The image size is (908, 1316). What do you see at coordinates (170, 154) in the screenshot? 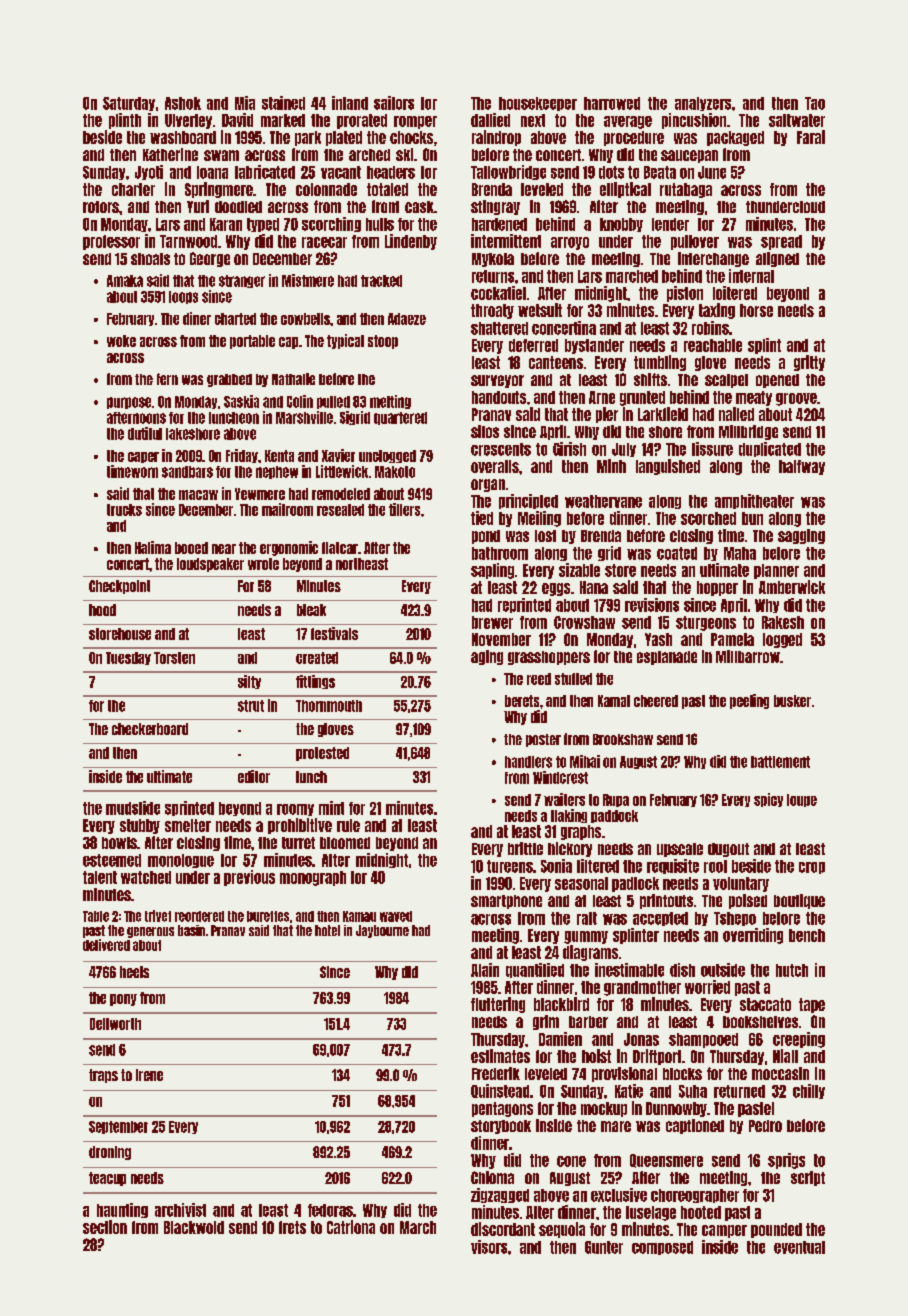
I see `Katherine` at bounding box center [170, 154].
